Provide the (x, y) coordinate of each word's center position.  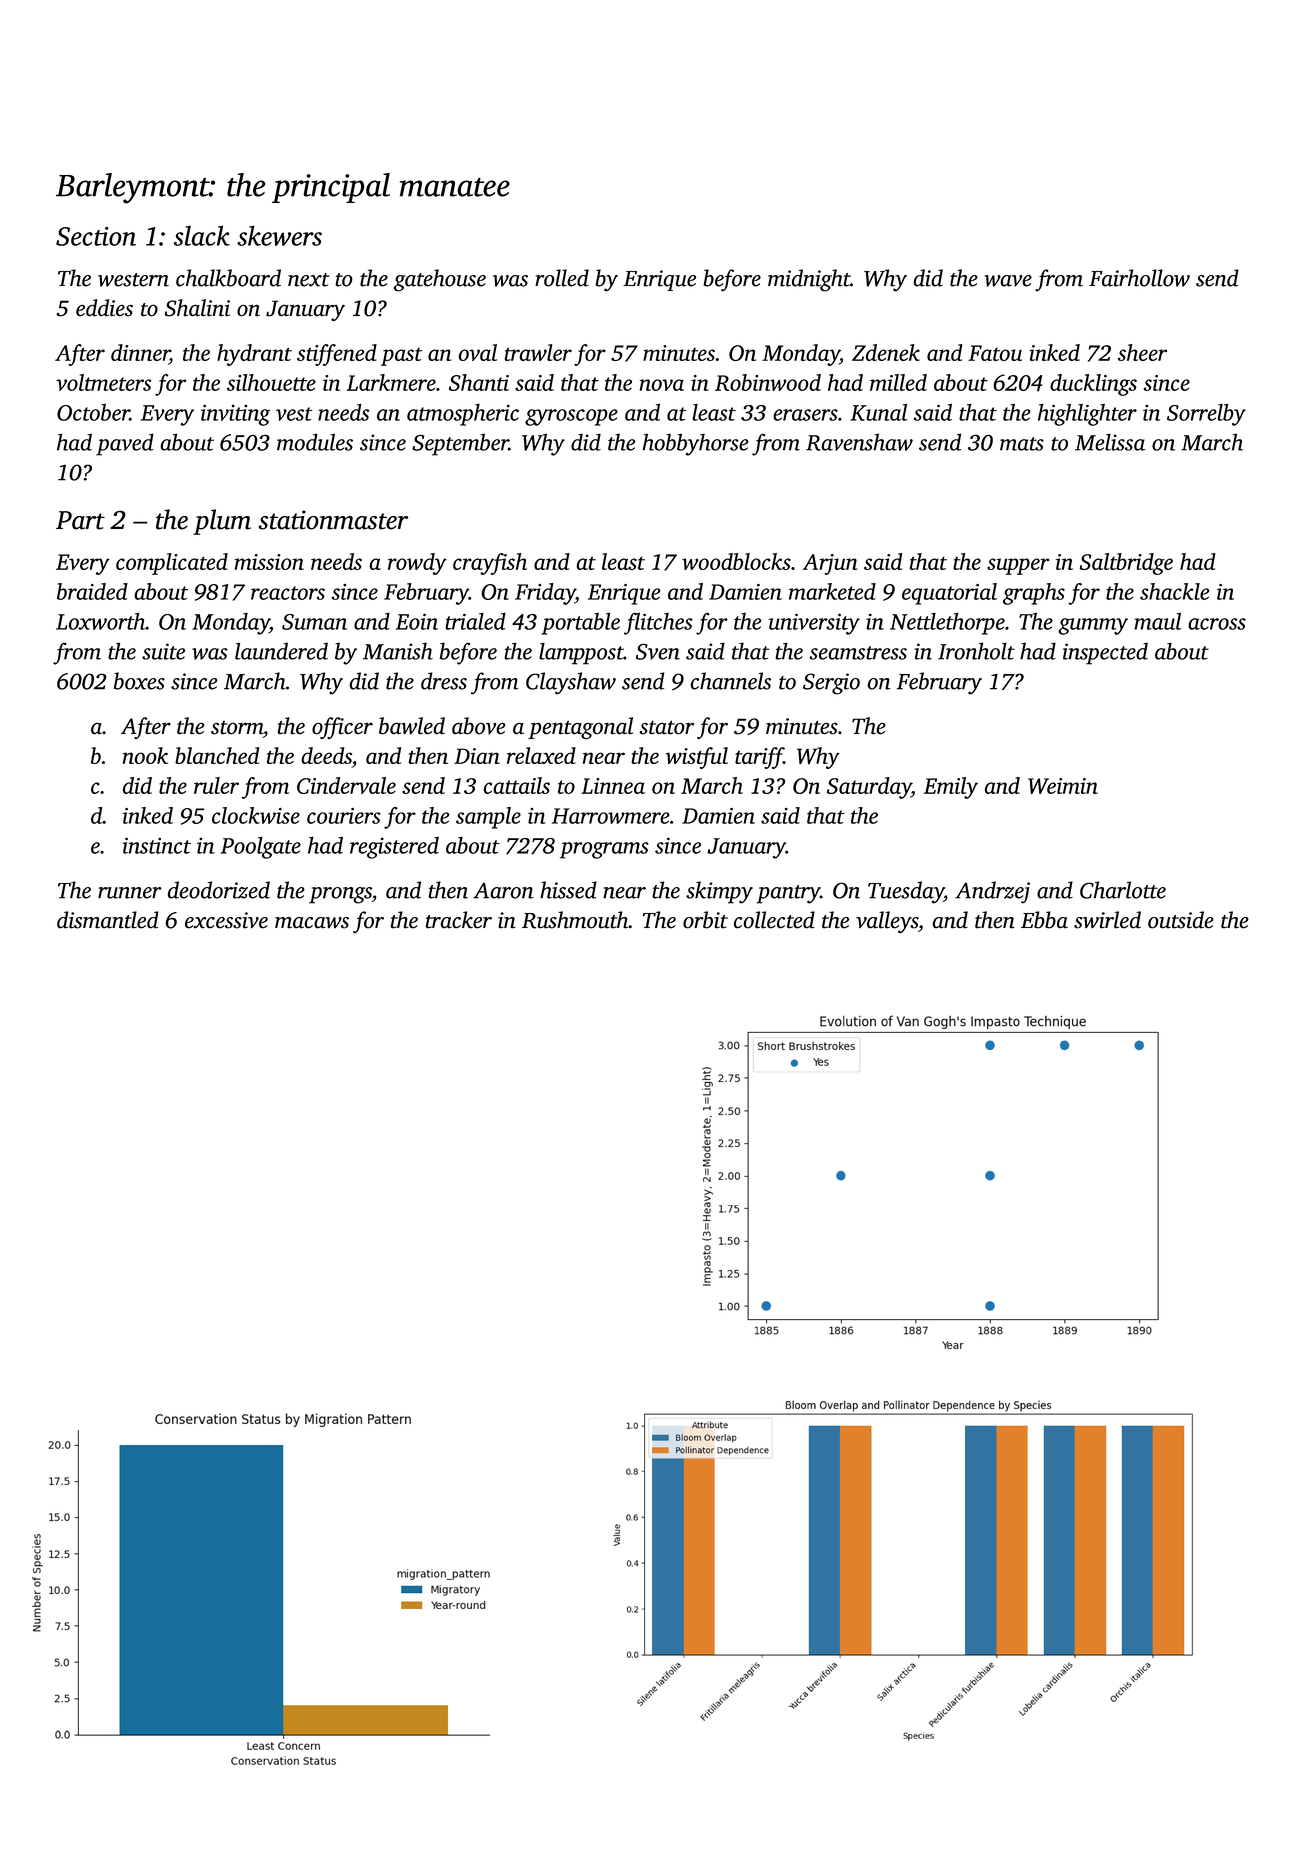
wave (1008, 281)
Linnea (613, 786)
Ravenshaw (859, 442)
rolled (562, 278)
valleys (887, 922)
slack (202, 235)
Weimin (1063, 786)
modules (315, 442)
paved (125, 444)
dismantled (108, 920)
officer (342, 728)
